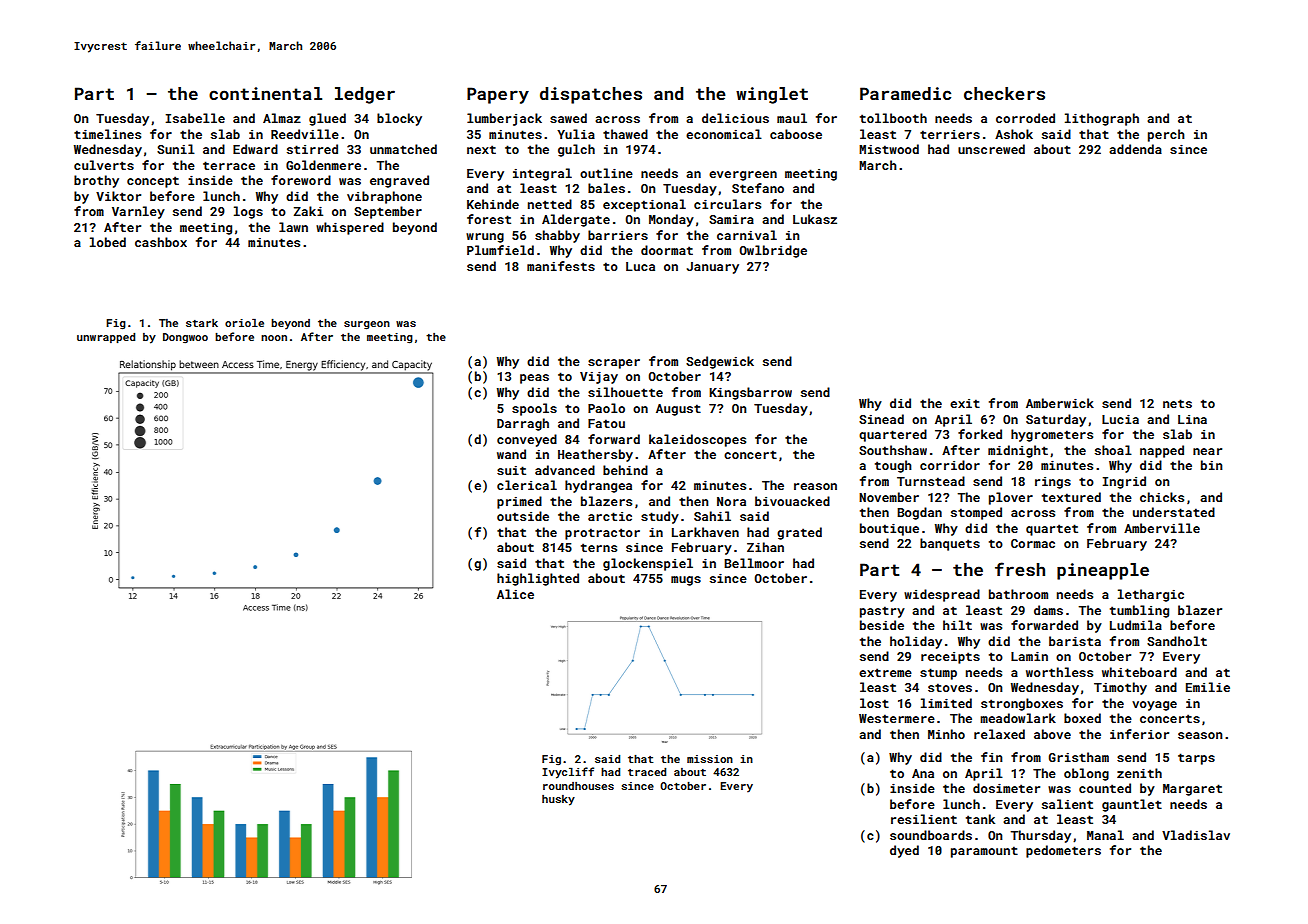 The image size is (1308, 924). Describe the element at coordinates (265, 93) in the screenshot. I see `continental` at that location.
